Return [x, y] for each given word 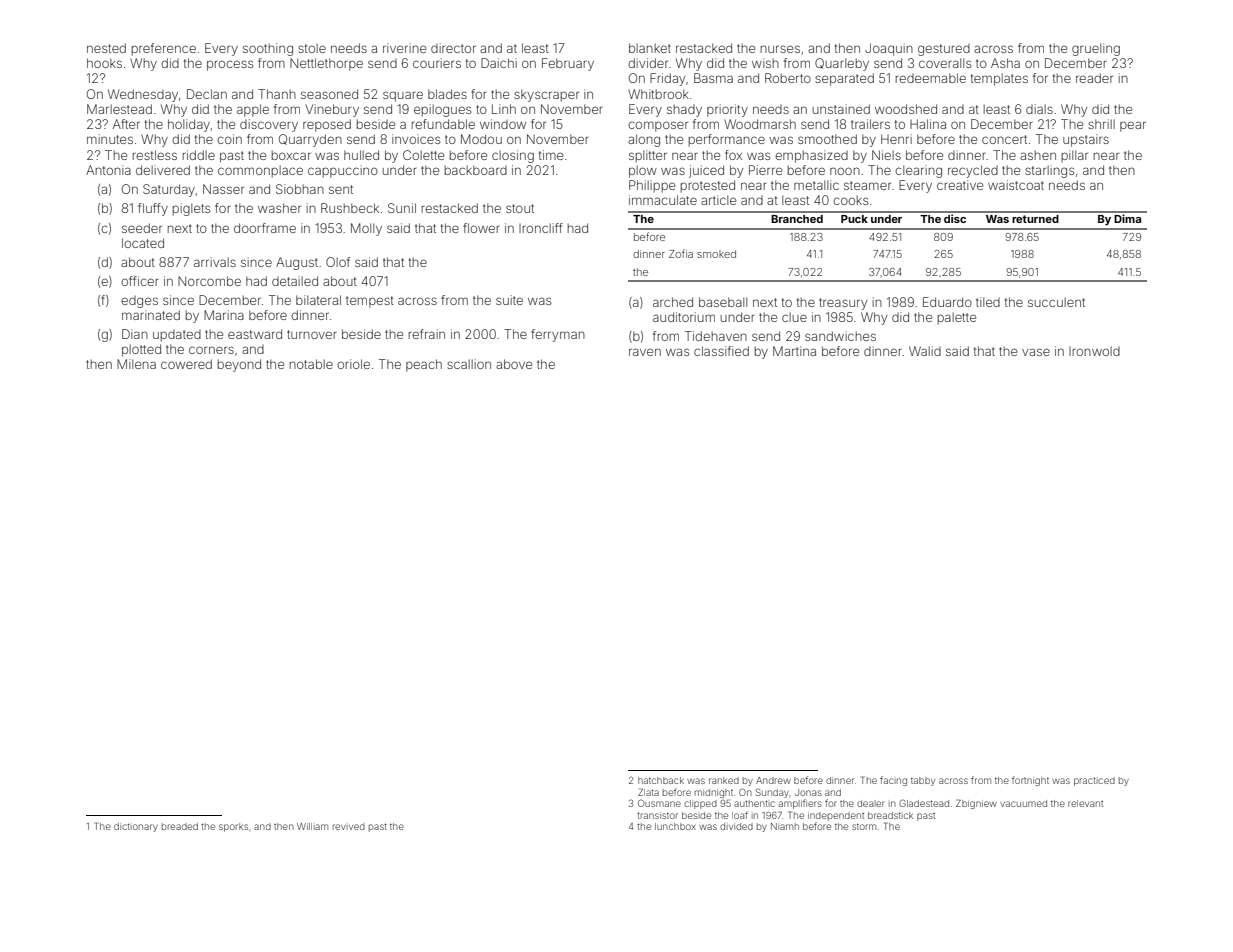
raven [645, 352]
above [514, 364]
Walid [925, 351]
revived [349, 826]
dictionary [136, 827]
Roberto [788, 78]
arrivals [215, 262]
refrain [427, 334]
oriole [353, 364]
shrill [1101, 124]
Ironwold [1094, 351]
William [312, 826]
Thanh [277, 94]
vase [1036, 352]
